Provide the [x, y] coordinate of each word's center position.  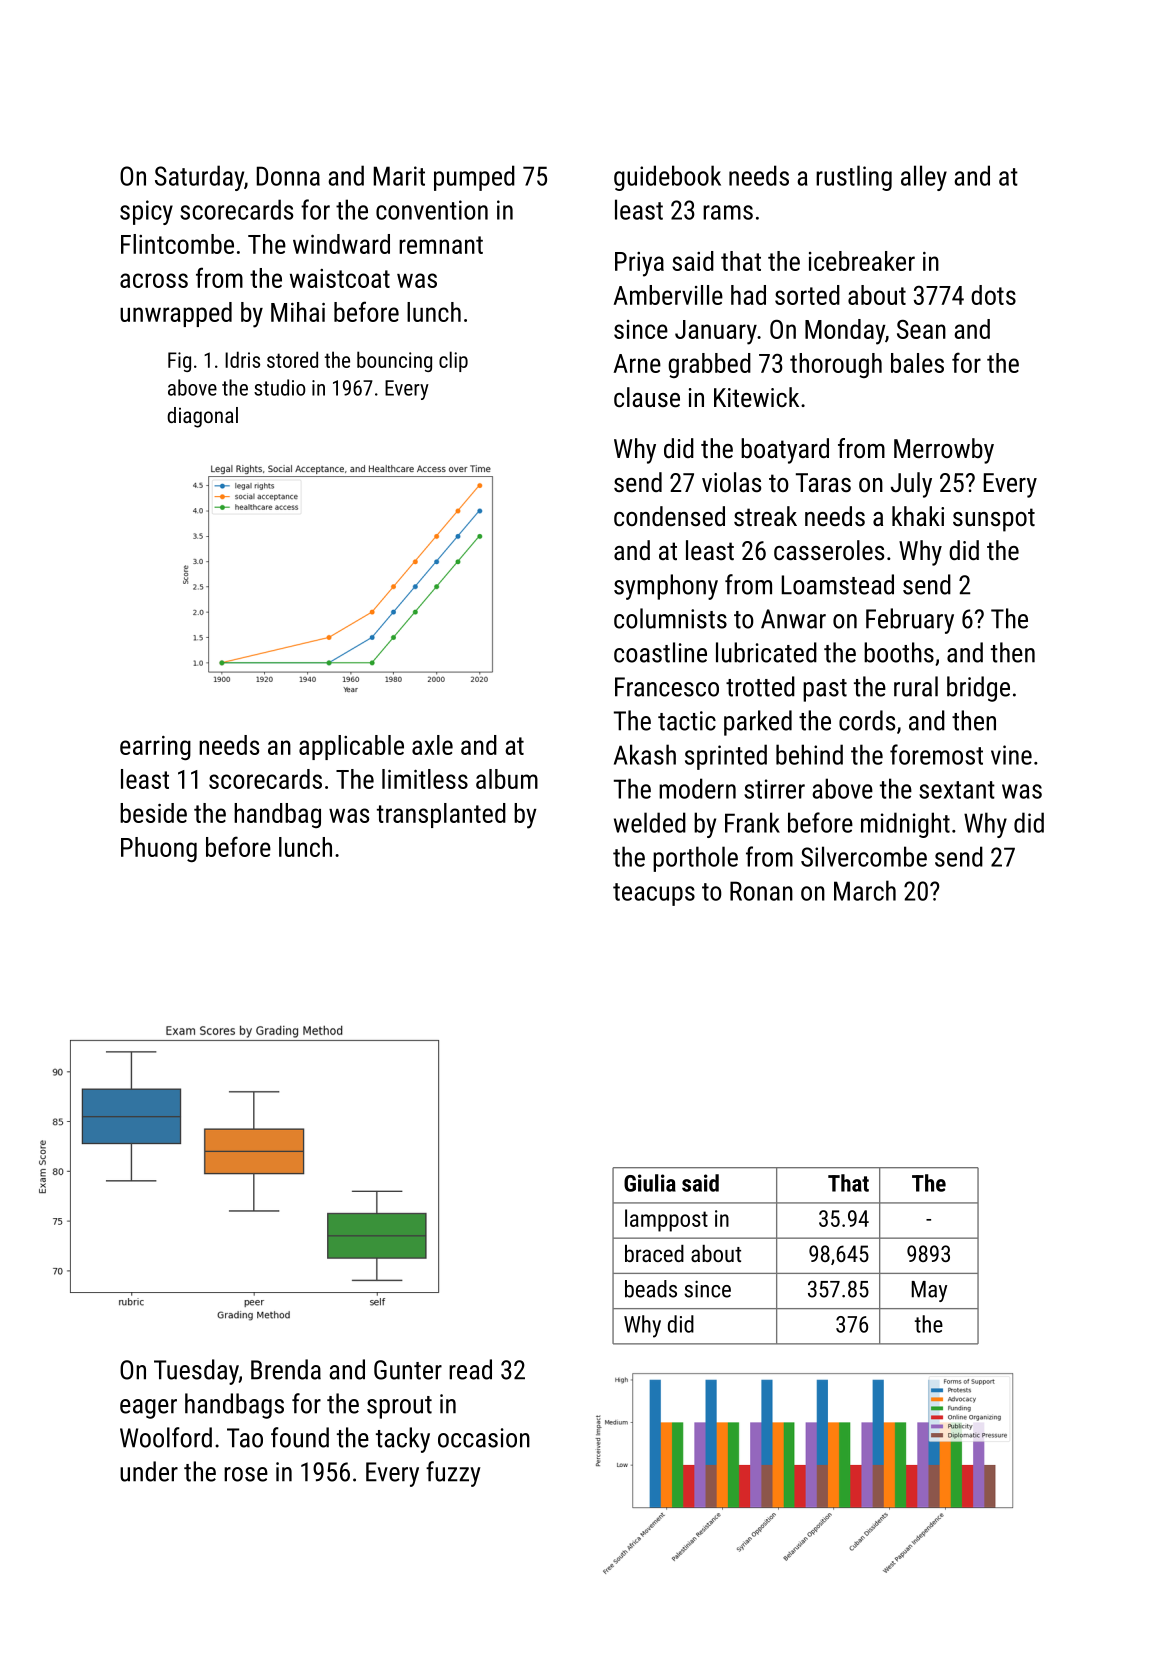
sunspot [994, 520]
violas [731, 482]
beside [153, 813]
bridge [978, 689]
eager [148, 1409]
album [507, 779]
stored [292, 359]
